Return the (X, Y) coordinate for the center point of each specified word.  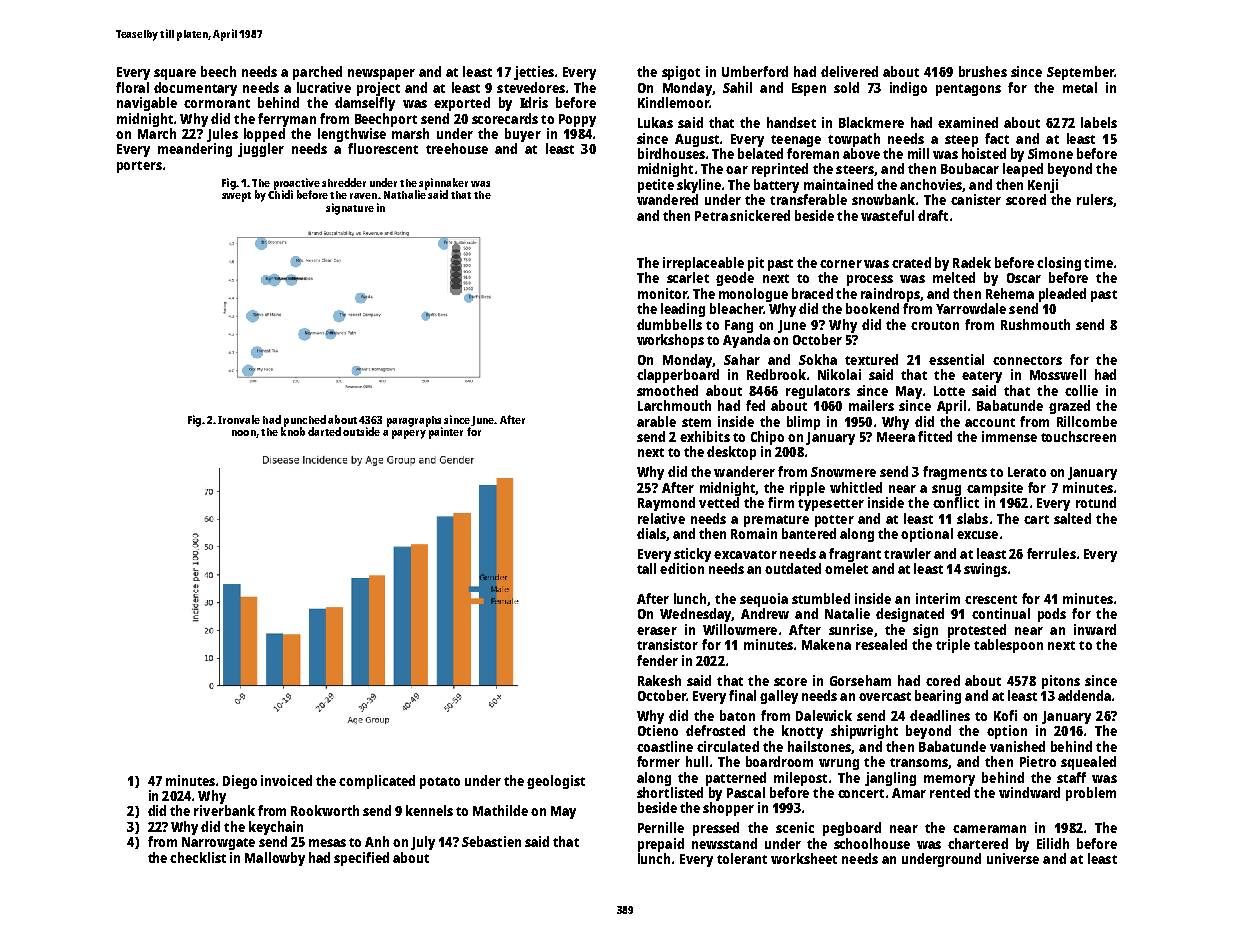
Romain (754, 533)
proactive (297, 184)
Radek (972, 262)
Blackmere (871, 122)
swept (236, 197)
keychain (276, 828)
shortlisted (670, 792)
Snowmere (843, 472)
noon (244, 433)
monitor (662, 293)
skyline (699, 186)
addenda (1084, 695)
